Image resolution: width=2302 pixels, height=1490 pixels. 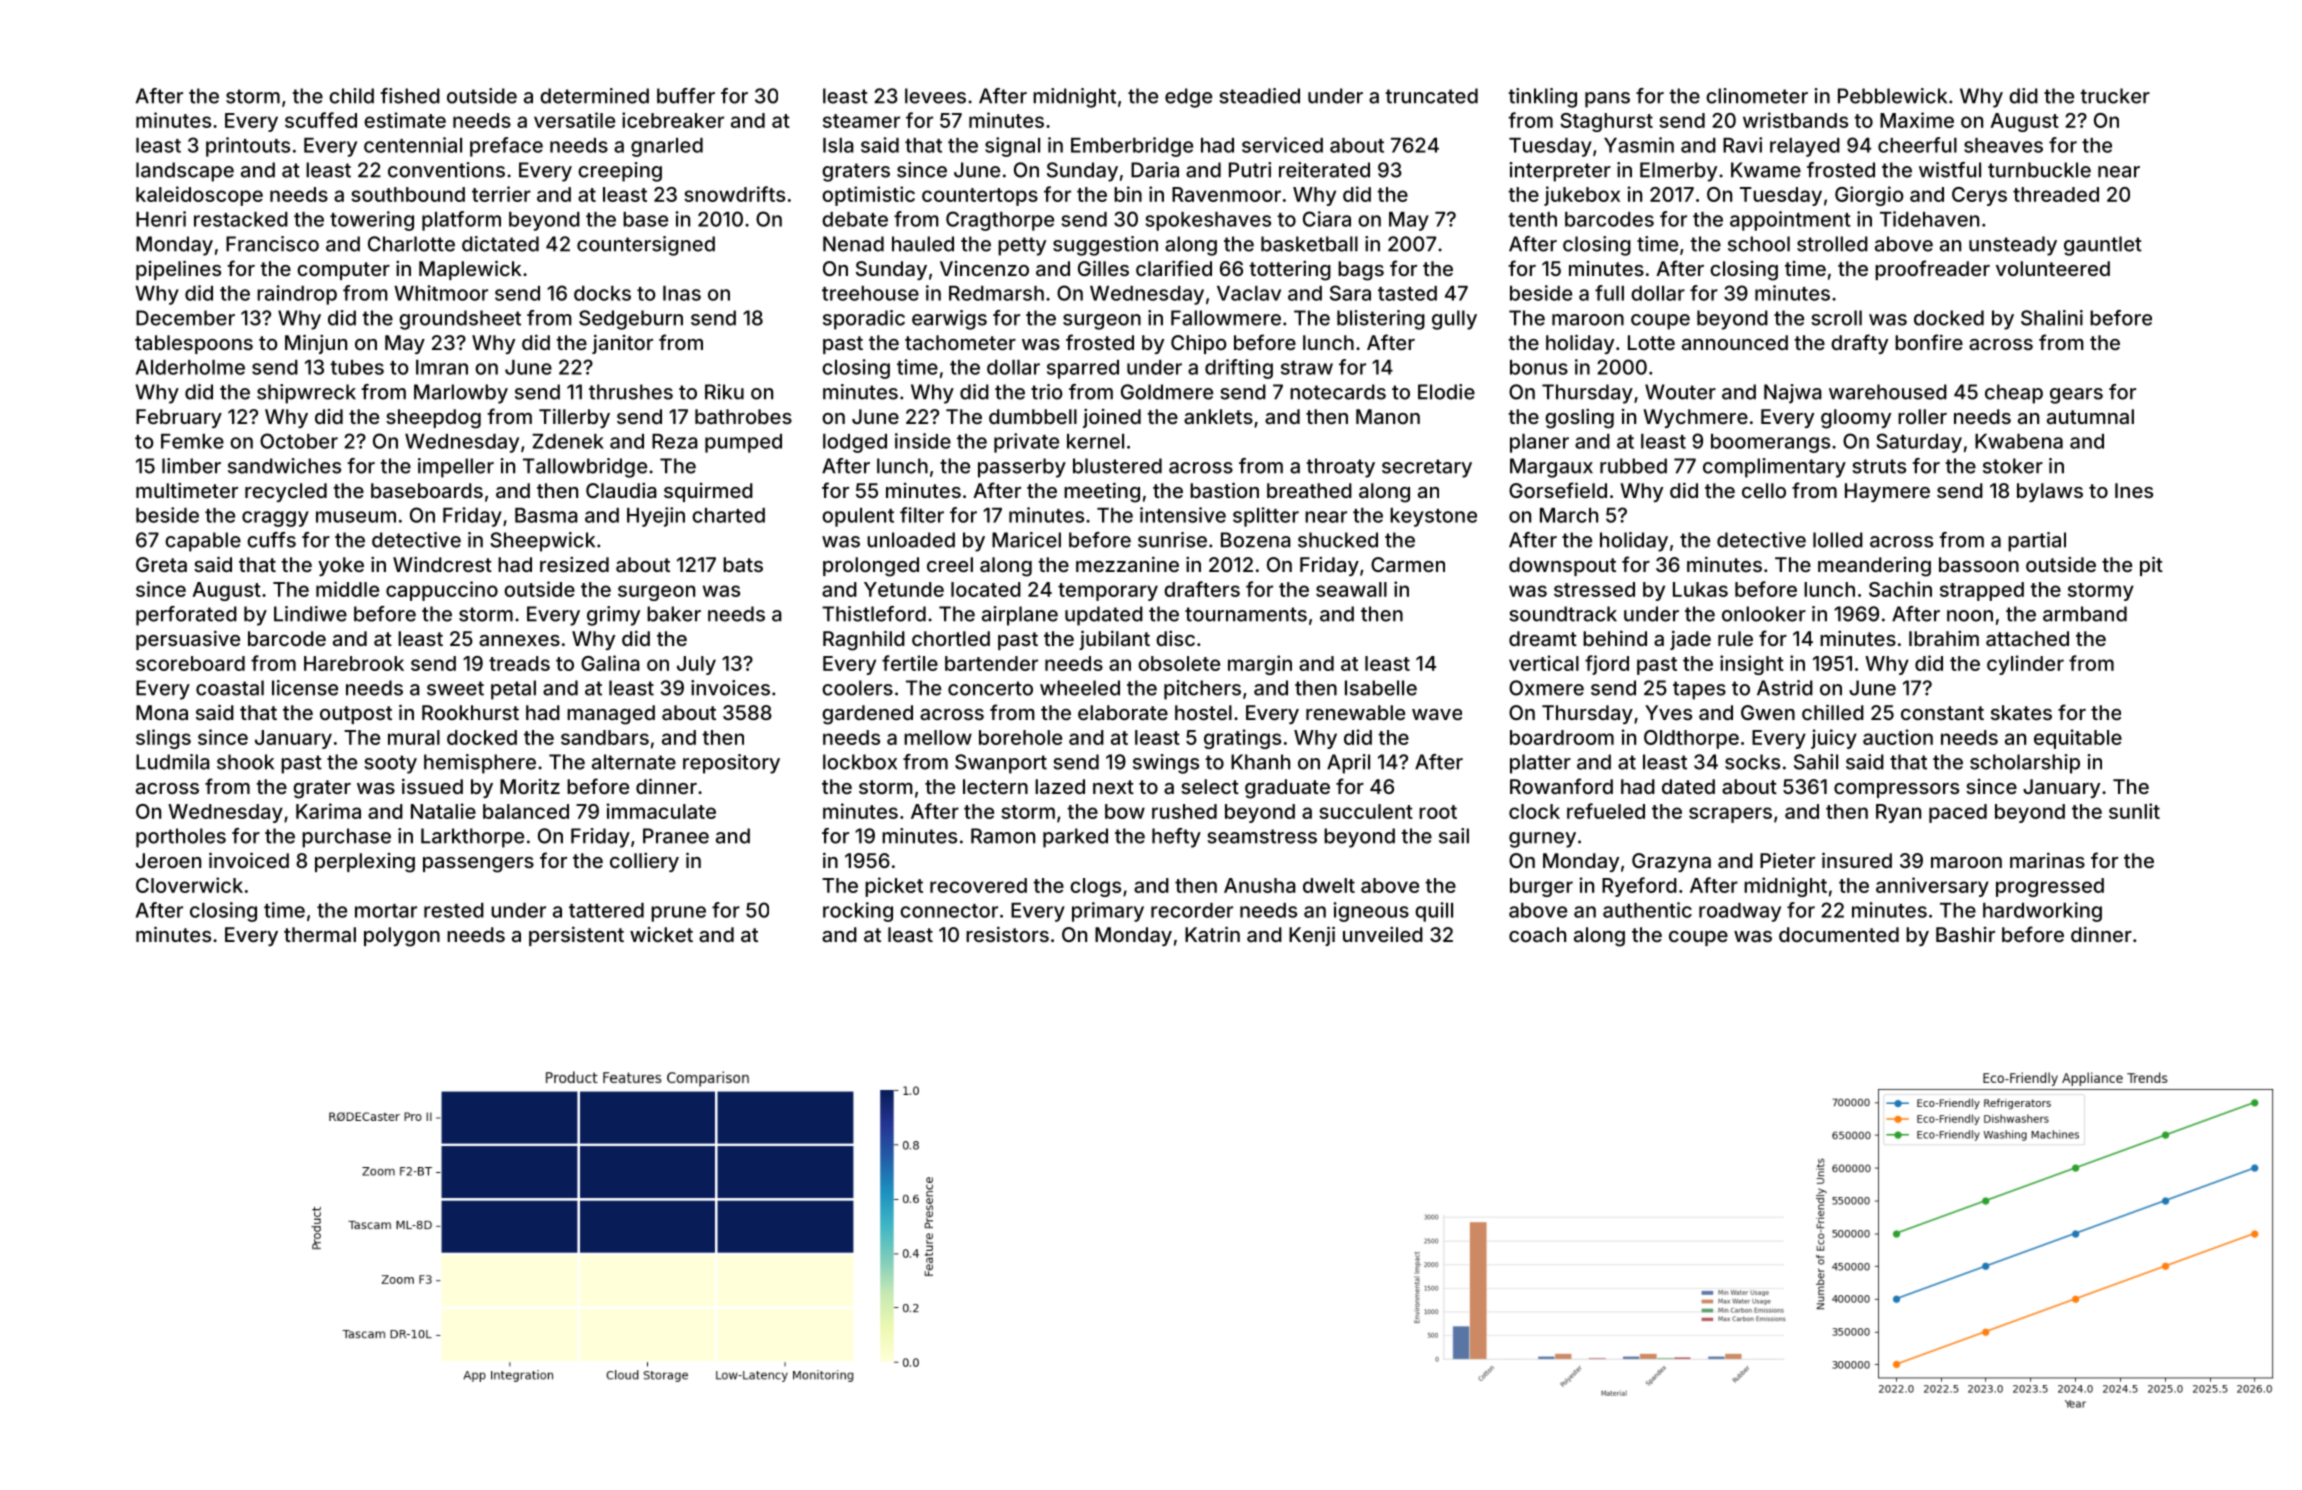 I want to click on persistent, so click(x=576, y=936).
